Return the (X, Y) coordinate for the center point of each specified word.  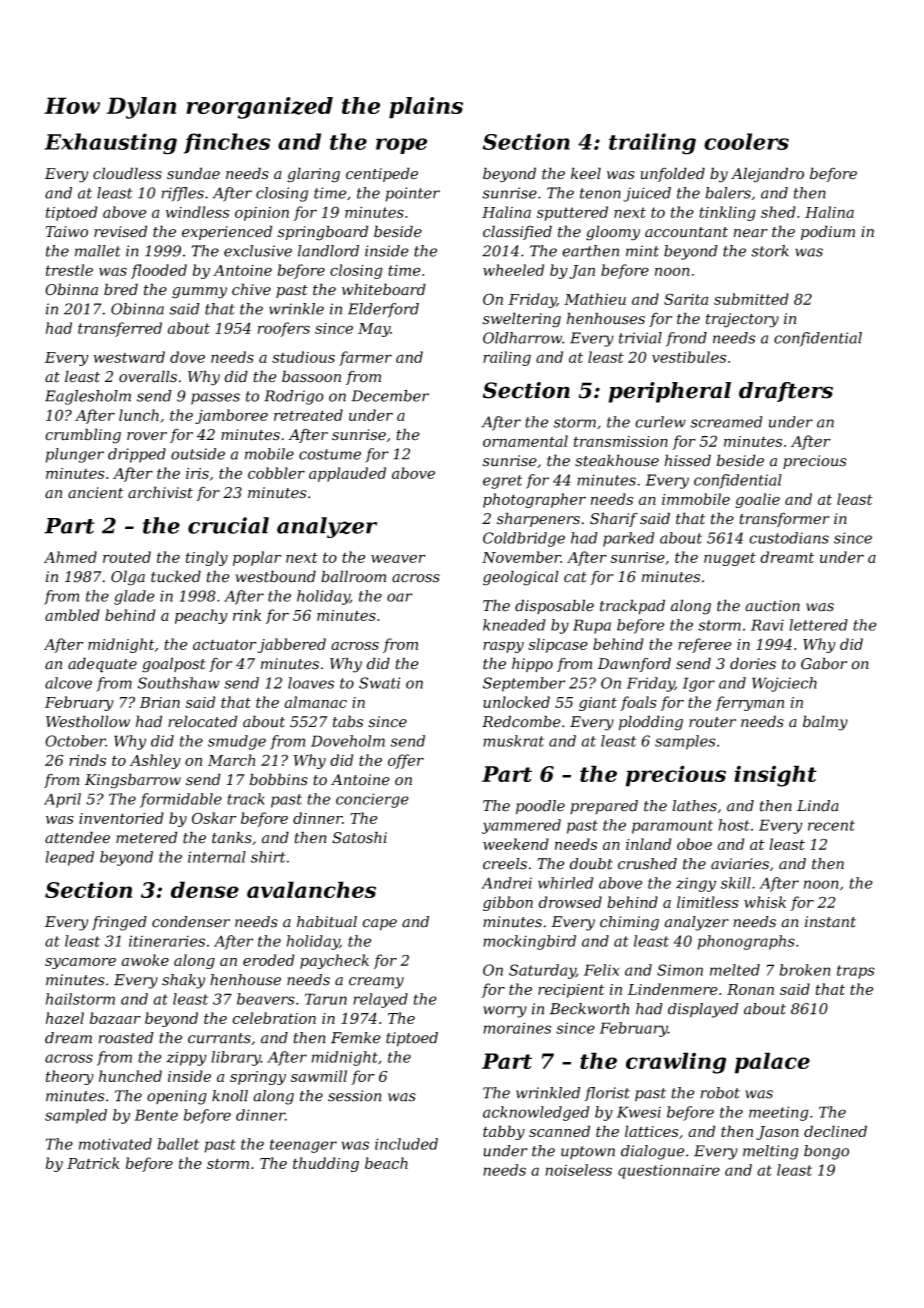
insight (775, 776)
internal (217, 857)
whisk (765, 902)
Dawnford (634, 664)
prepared (604, 807)
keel (586, 173)
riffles (182, 194)
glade (134, 597)
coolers (746, 141)
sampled (76, 1116)
